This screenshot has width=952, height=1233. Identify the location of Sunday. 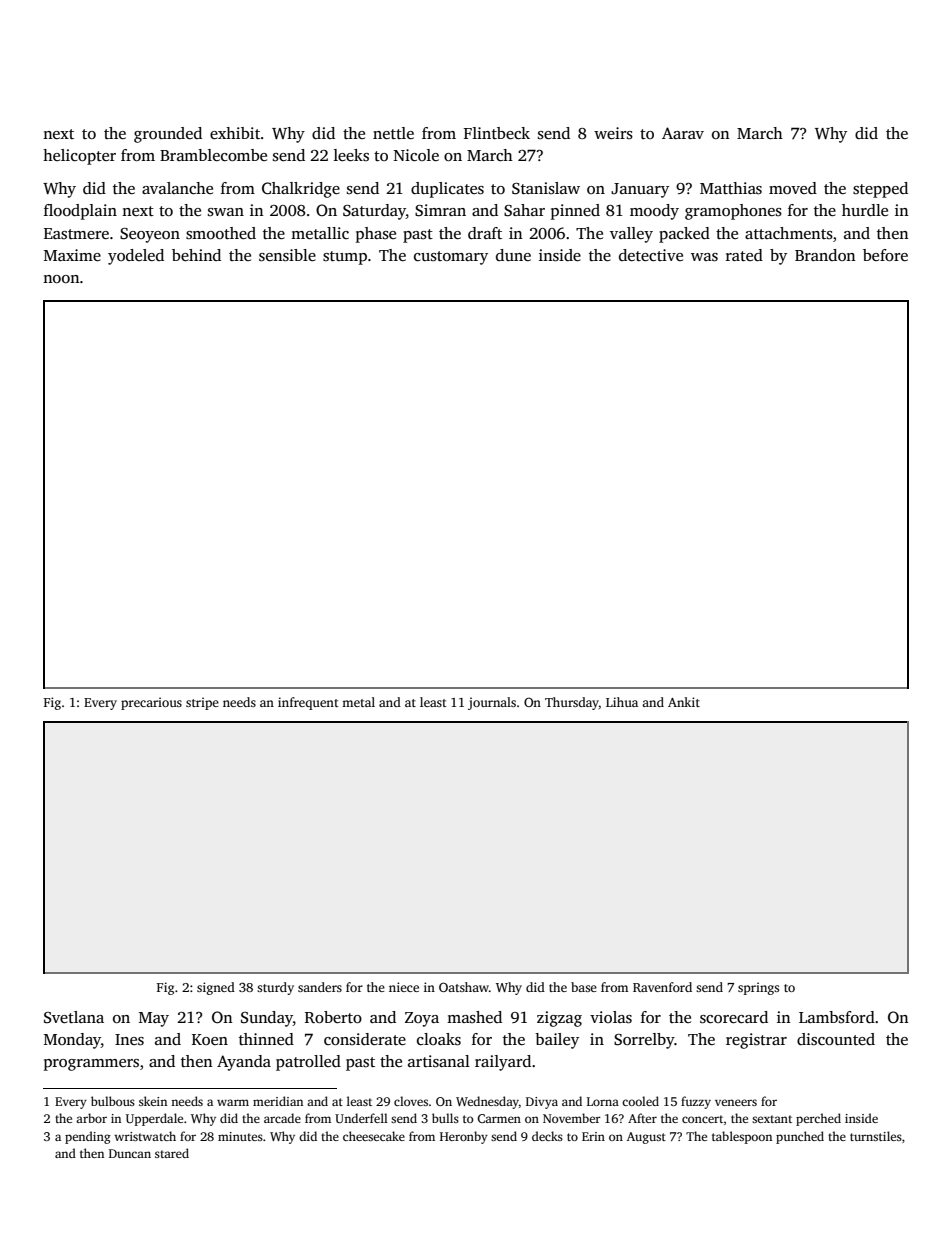
(267, 1019).
